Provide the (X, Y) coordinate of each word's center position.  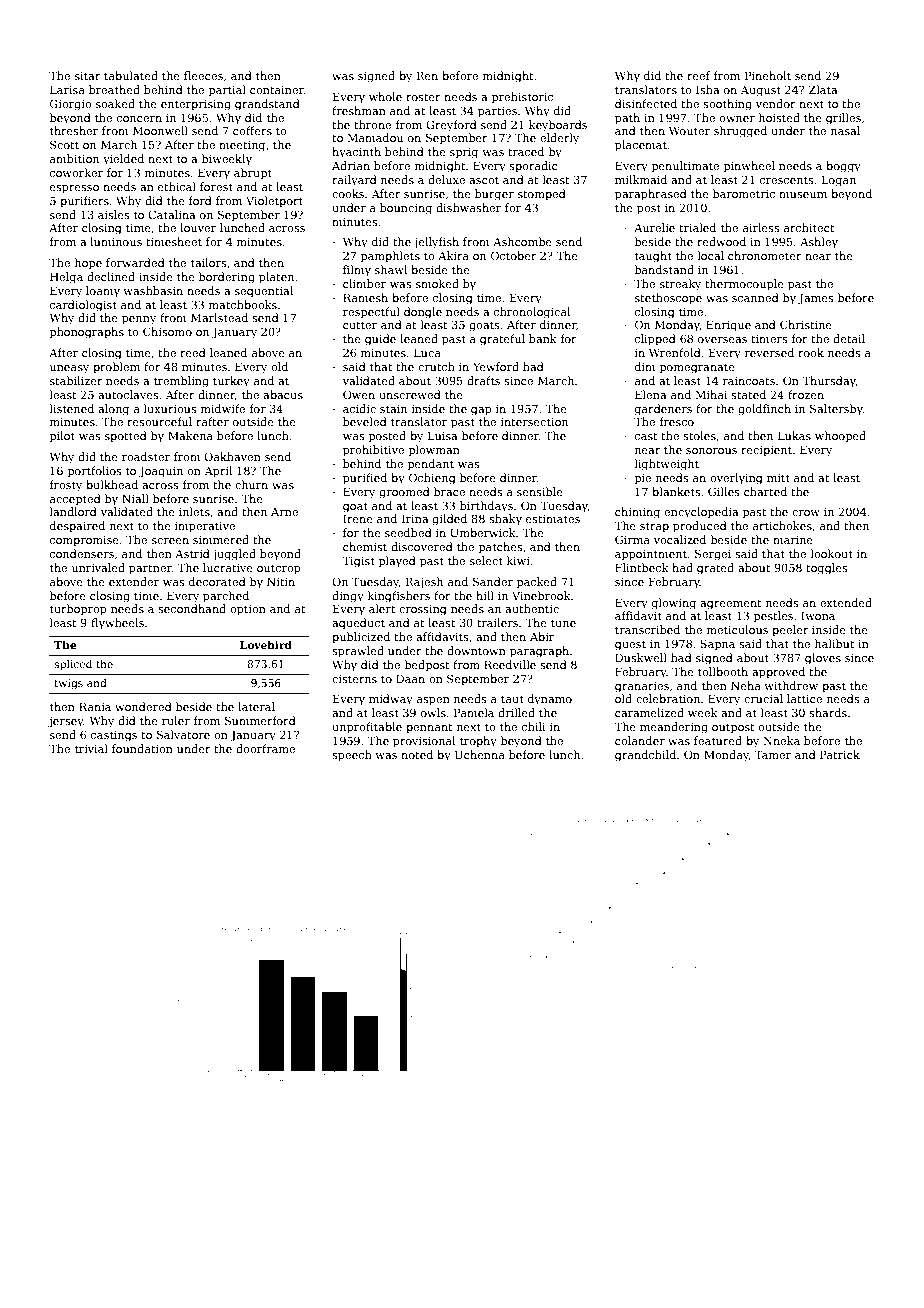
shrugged (740, 132)
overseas (722, 340)
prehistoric (522, 98)
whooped (840, 437)
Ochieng (432, 479)
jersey (66, 722)
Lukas (794, 435)
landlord (73, 511)
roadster (146, 456)
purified (365, 479)
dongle (423, 313)
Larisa (67, 89)
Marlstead (219, 317)
